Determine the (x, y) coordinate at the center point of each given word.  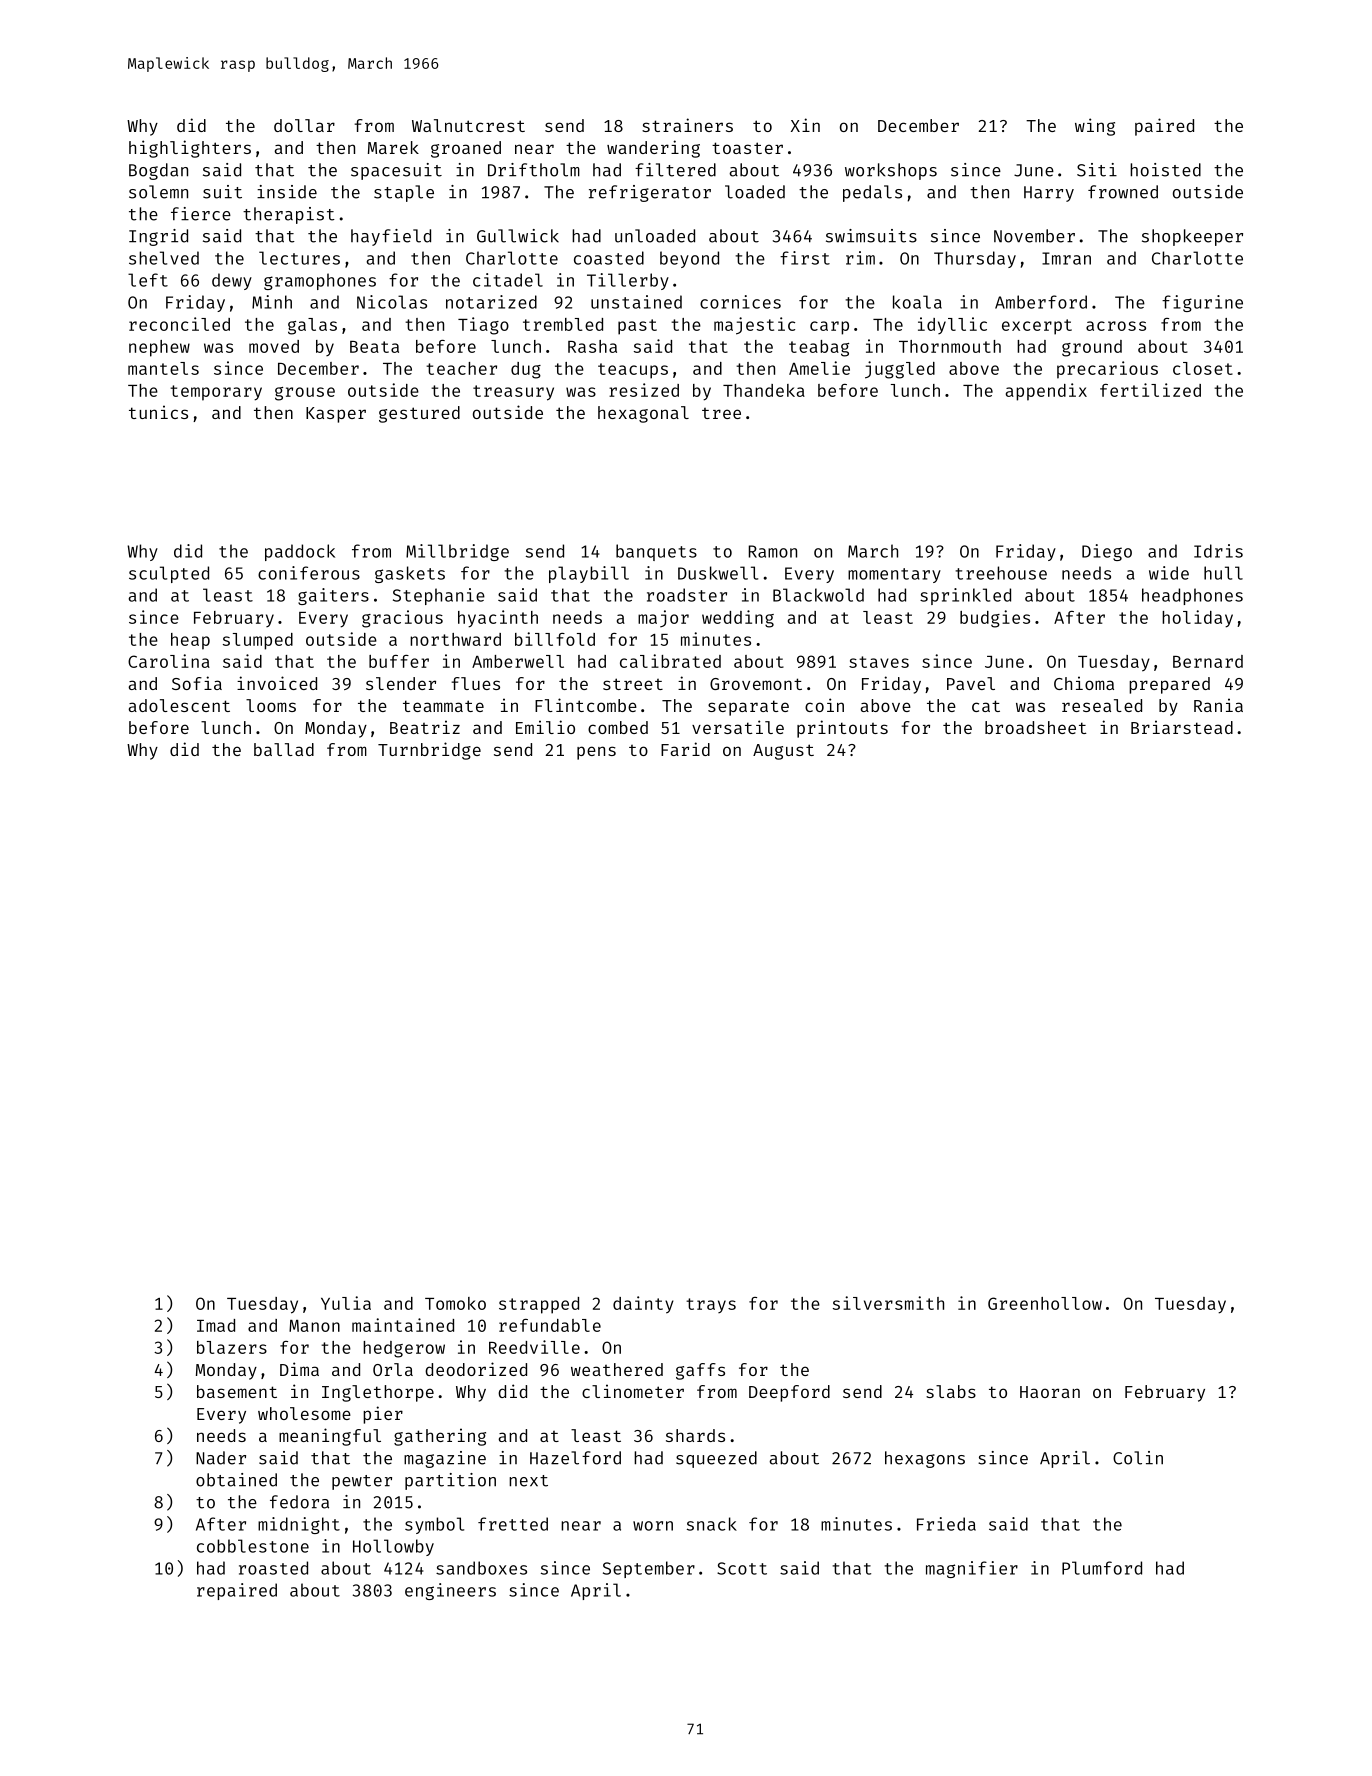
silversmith (888, 1303)
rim (860, 258)
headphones (1192, 596)
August (783, 752)
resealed (1102, 705)
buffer (399, 661)
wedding (738, 619)
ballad (284, 749)
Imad (216, 1325)
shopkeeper (1192, 237)
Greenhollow (1045, 1303)
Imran (1066, 258)
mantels (163, 368)
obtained (236, 1480)
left (148, 280)
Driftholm (534, 170)
